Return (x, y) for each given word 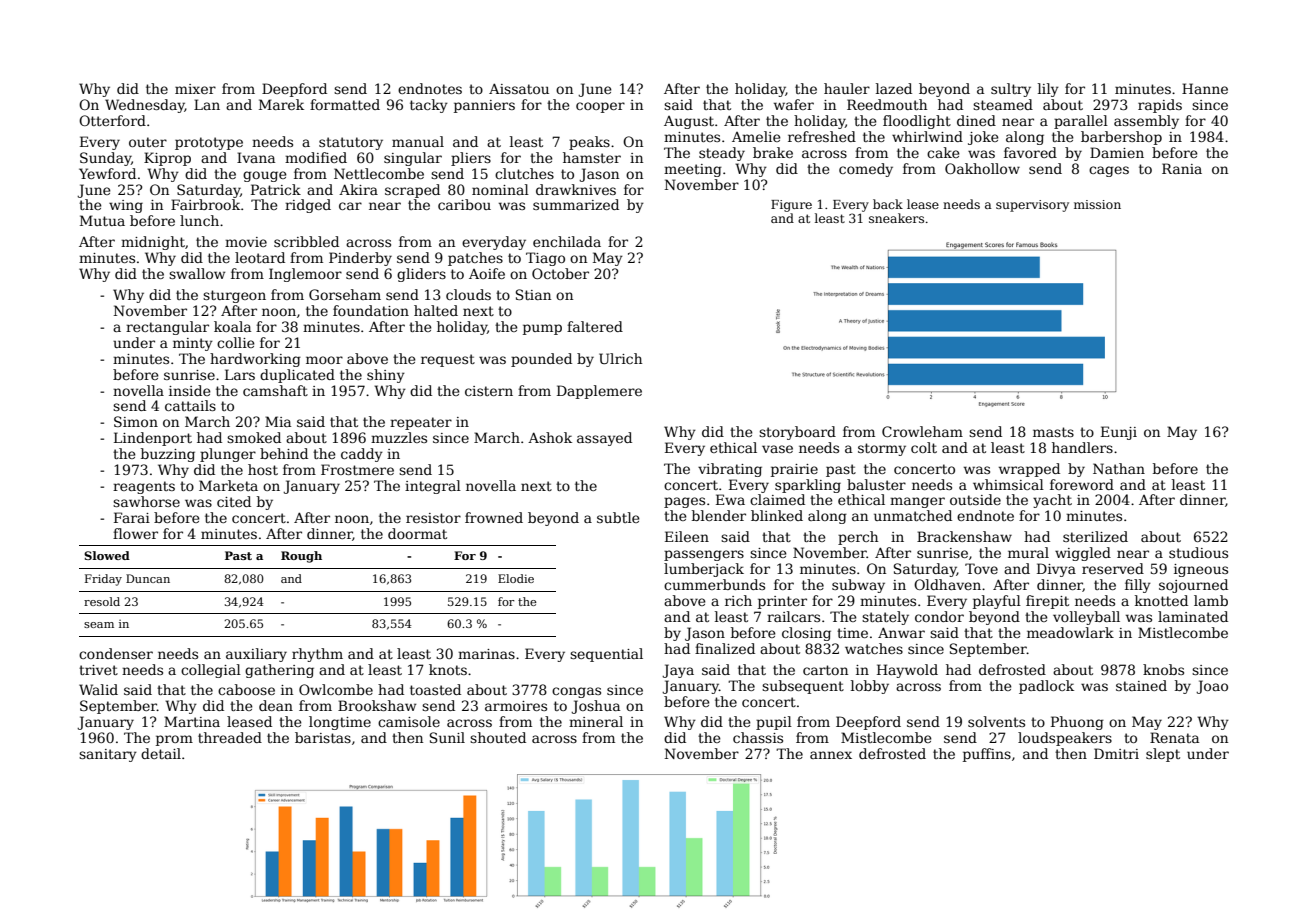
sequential (606, 655)
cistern (489, 391)
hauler (847, 88)
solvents (996, 721)
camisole (409, 721)
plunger (228, 455)
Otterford (112, 120)
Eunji (1119, 433)
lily (1048, 90)
